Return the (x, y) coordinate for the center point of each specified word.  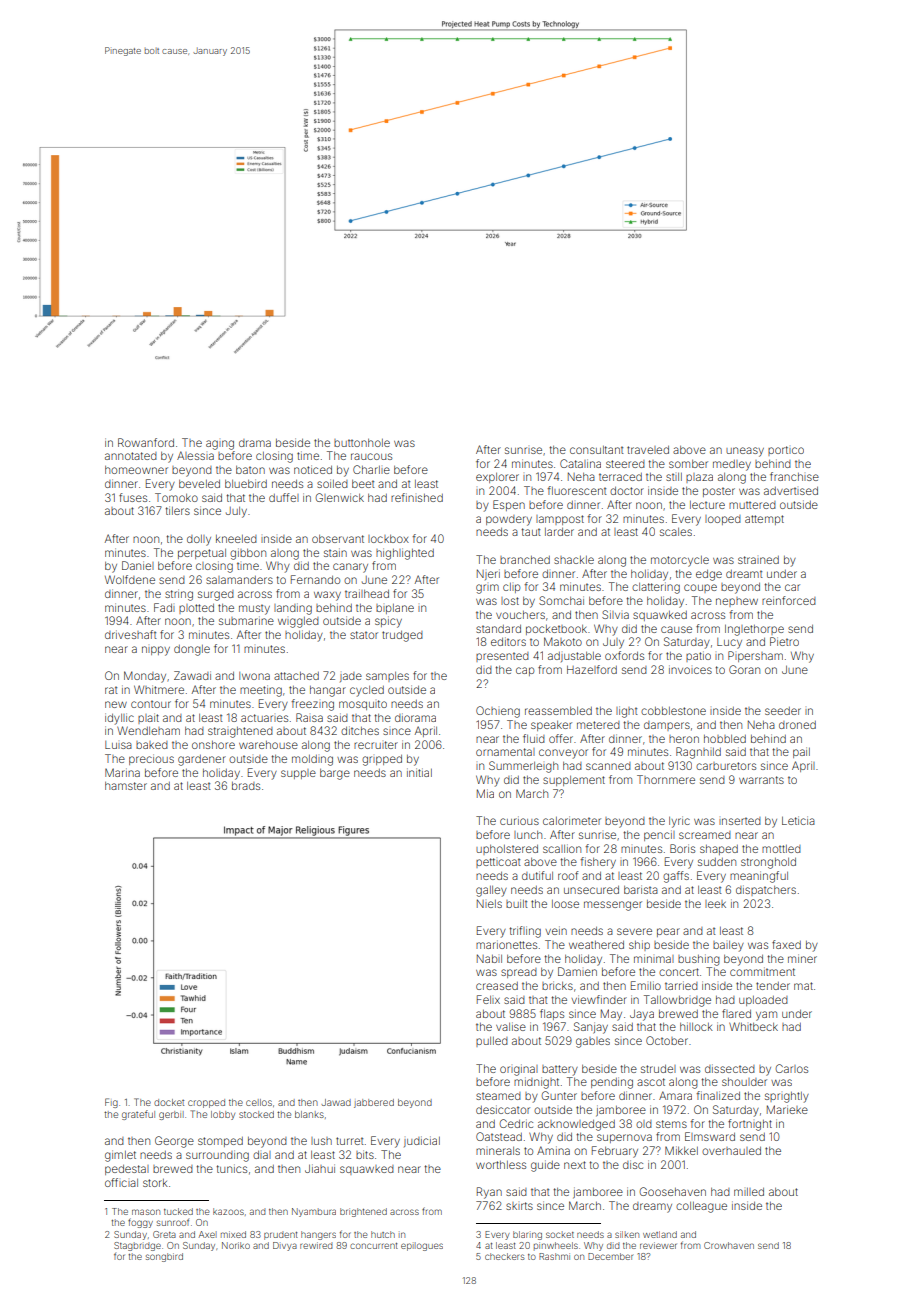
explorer (497, 478)
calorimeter (572, 820)
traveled (648, 450)
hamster (126, 786)
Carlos (791, 1068)
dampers (667, 726)
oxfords (624, 655)
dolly (199, 540)
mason (146, 1212)
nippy (156, 651)
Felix (488, 999)
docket (169, 1102)
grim (487, 589)
